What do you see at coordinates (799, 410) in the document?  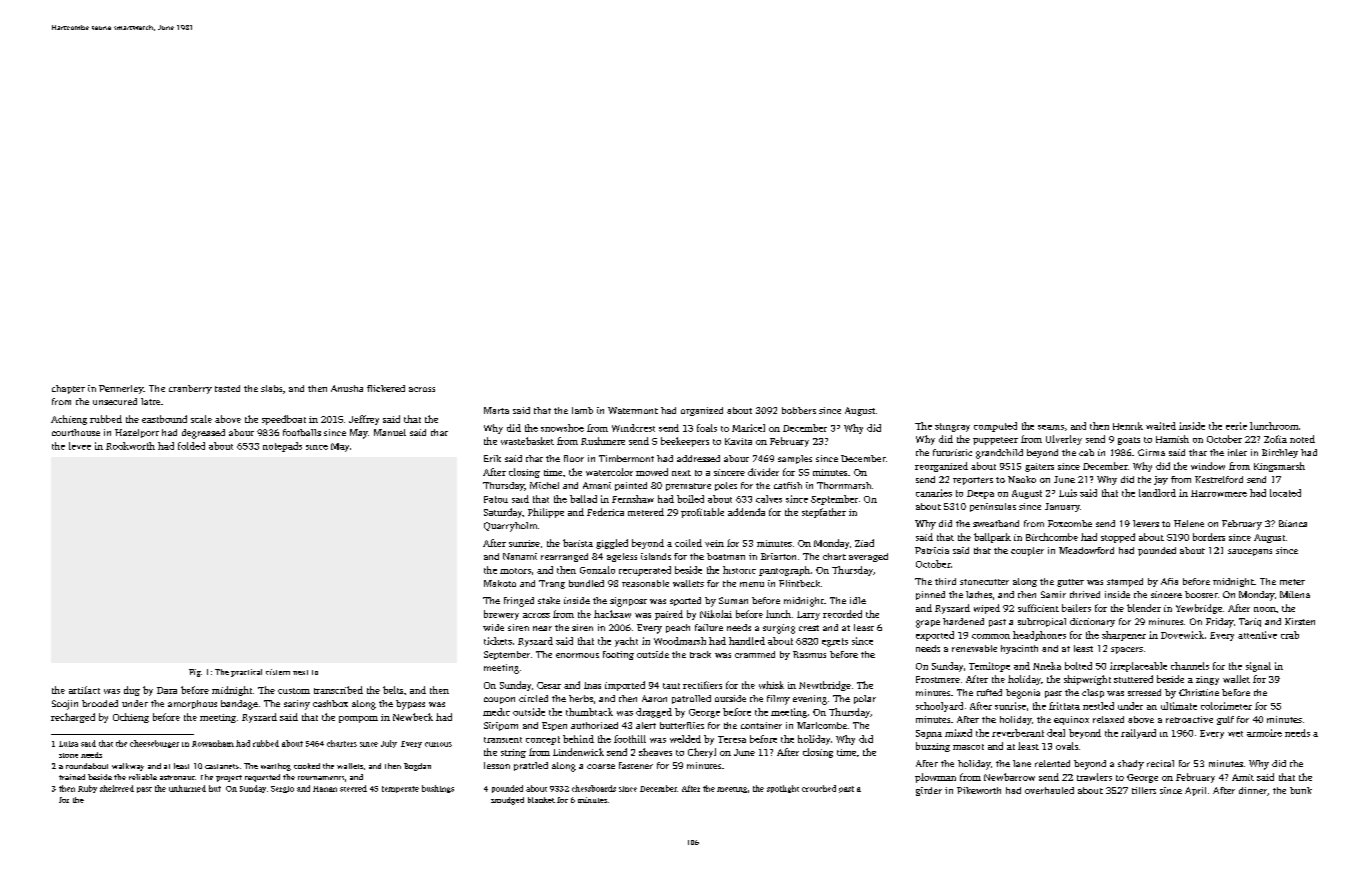 I see `bobbers` at bounding box center [799, 410].
